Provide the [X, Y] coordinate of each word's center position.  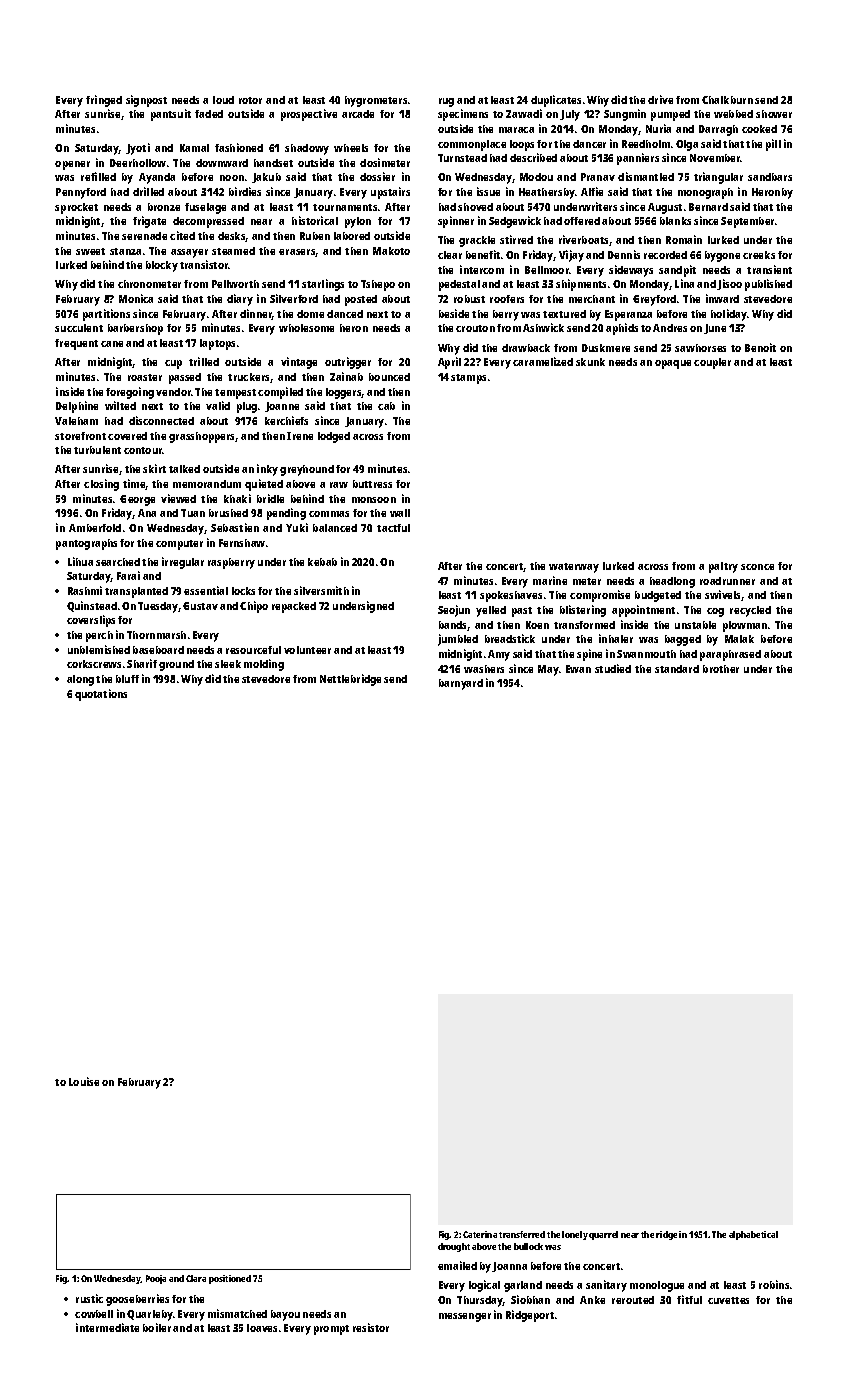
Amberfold [95, 528]
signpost [146, 101]
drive [660, 99]
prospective [309, 115]
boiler [157, 1327]
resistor [371, 1327]
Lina [684, 283]
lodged [334, 437]
